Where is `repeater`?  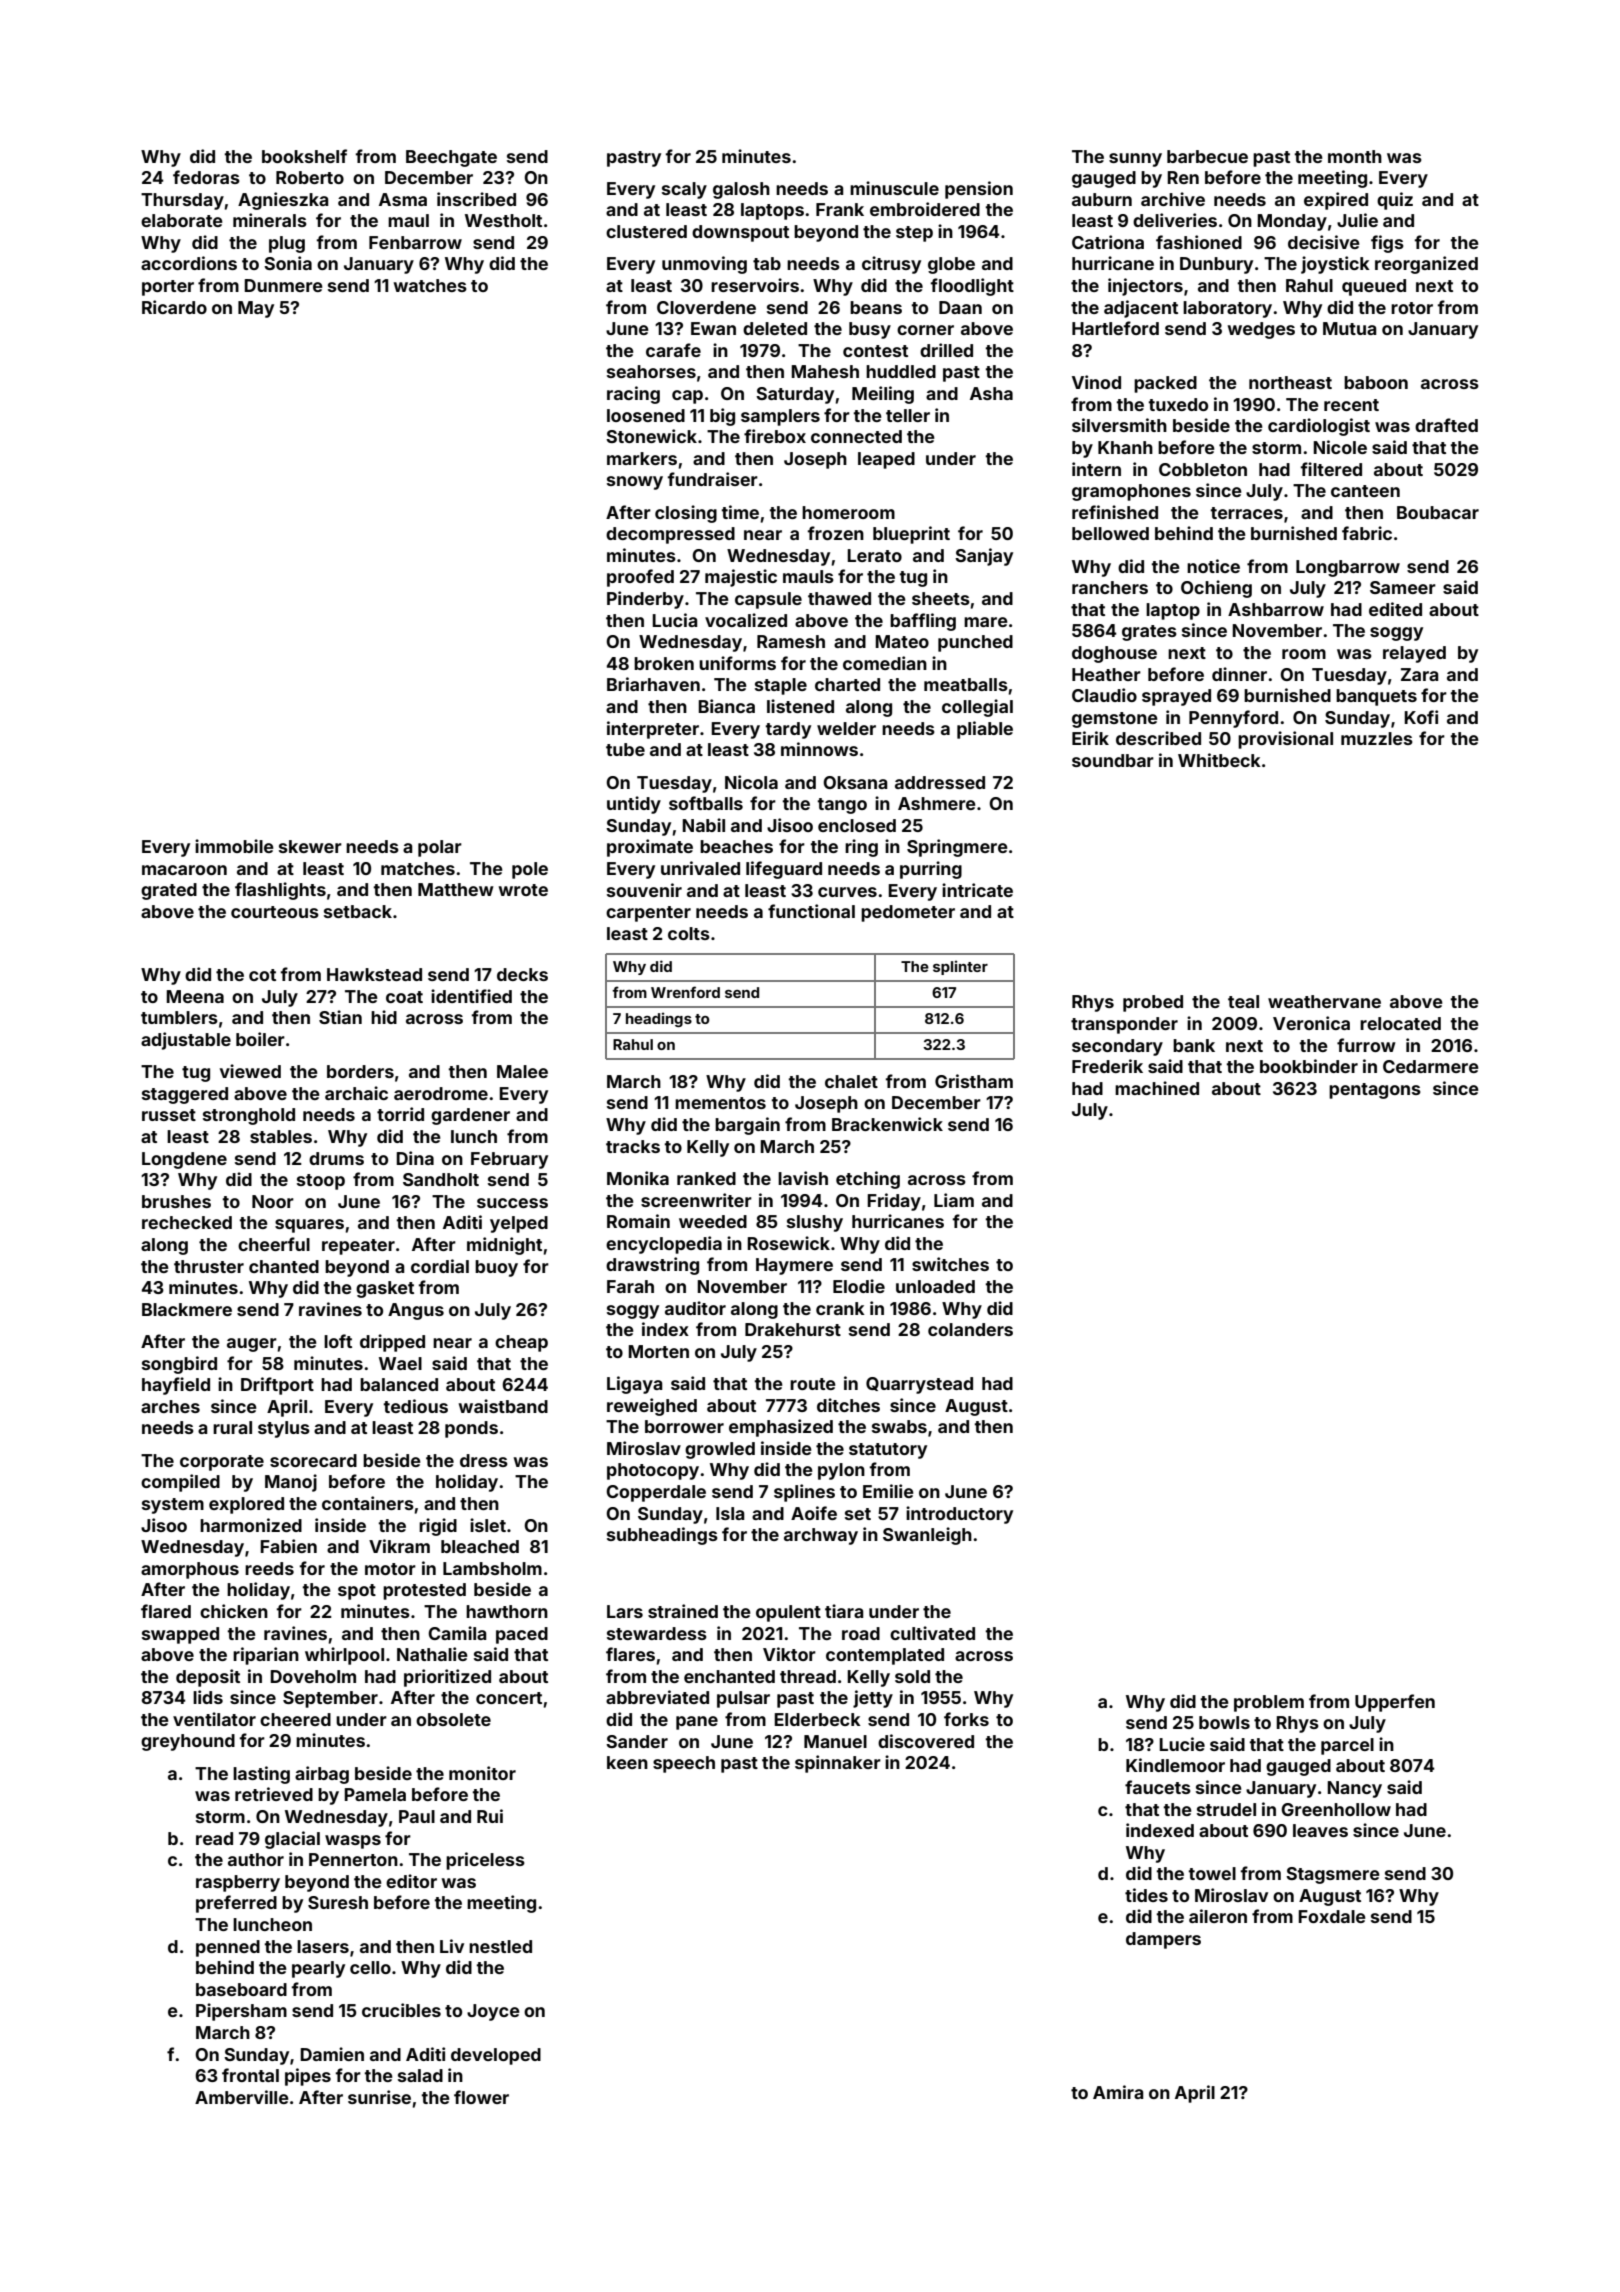
repeater is located at coordinates (358, 1247).
